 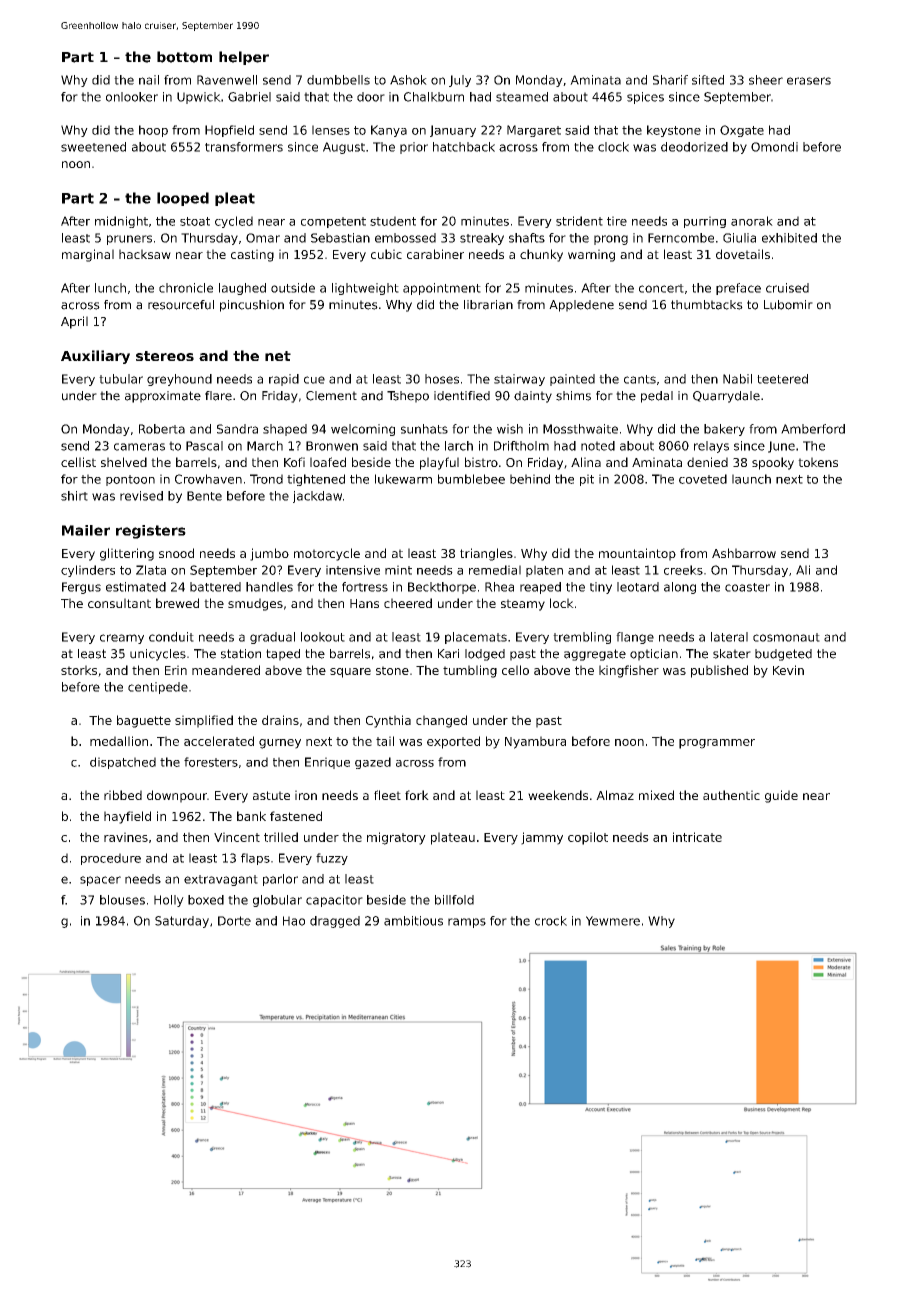 I want to click on jumbo, so click(x=269, y=554).
